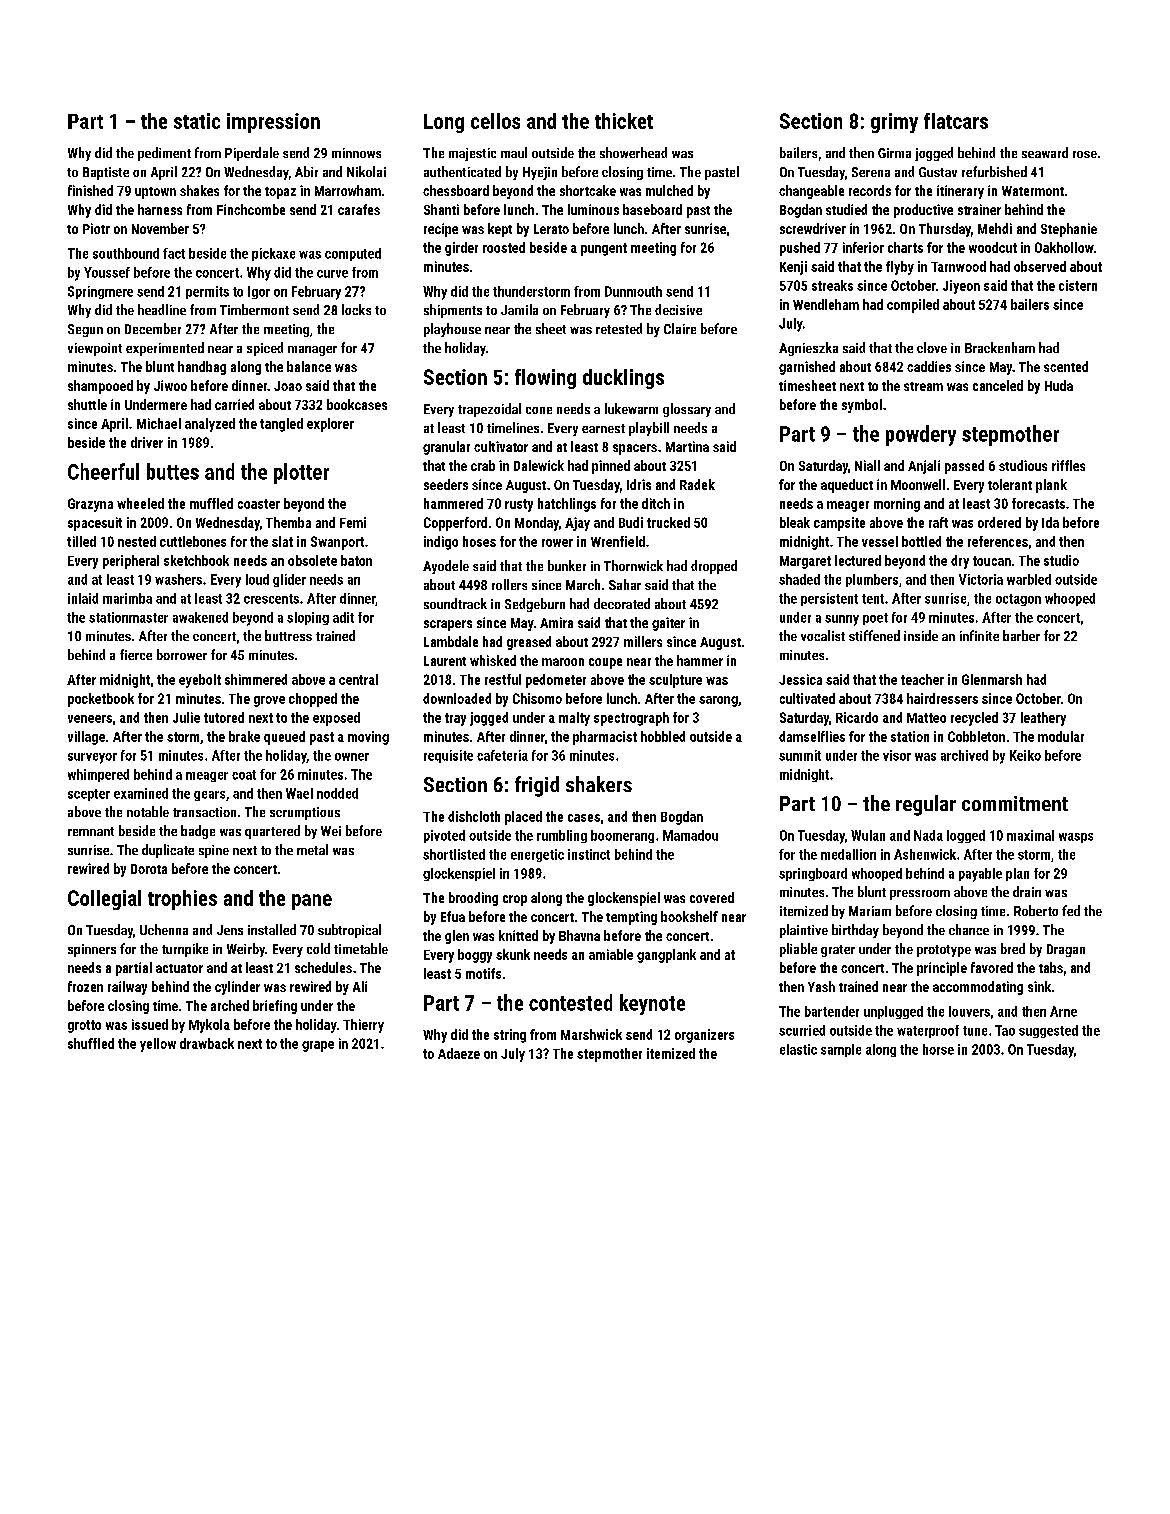  What do you see at coordinates (798, 1049) in the screenshot?
I see `elastic` at bounding box center [798, 1049].
